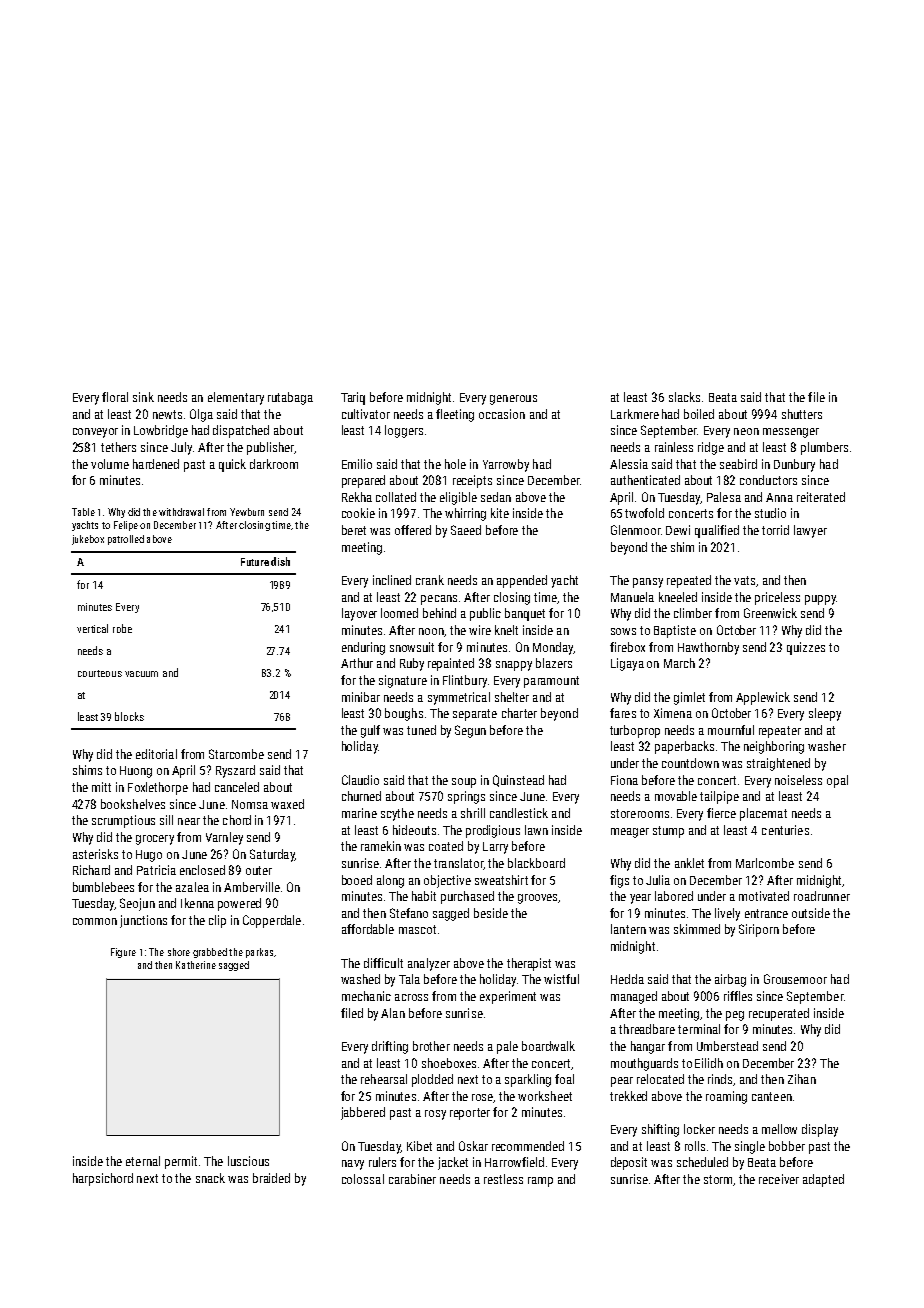 The image size is (924, 1308). What do you see at coordinates (540, 1182) in the screenshot?
I see `ramp` at bounding box center [540, 1182].
